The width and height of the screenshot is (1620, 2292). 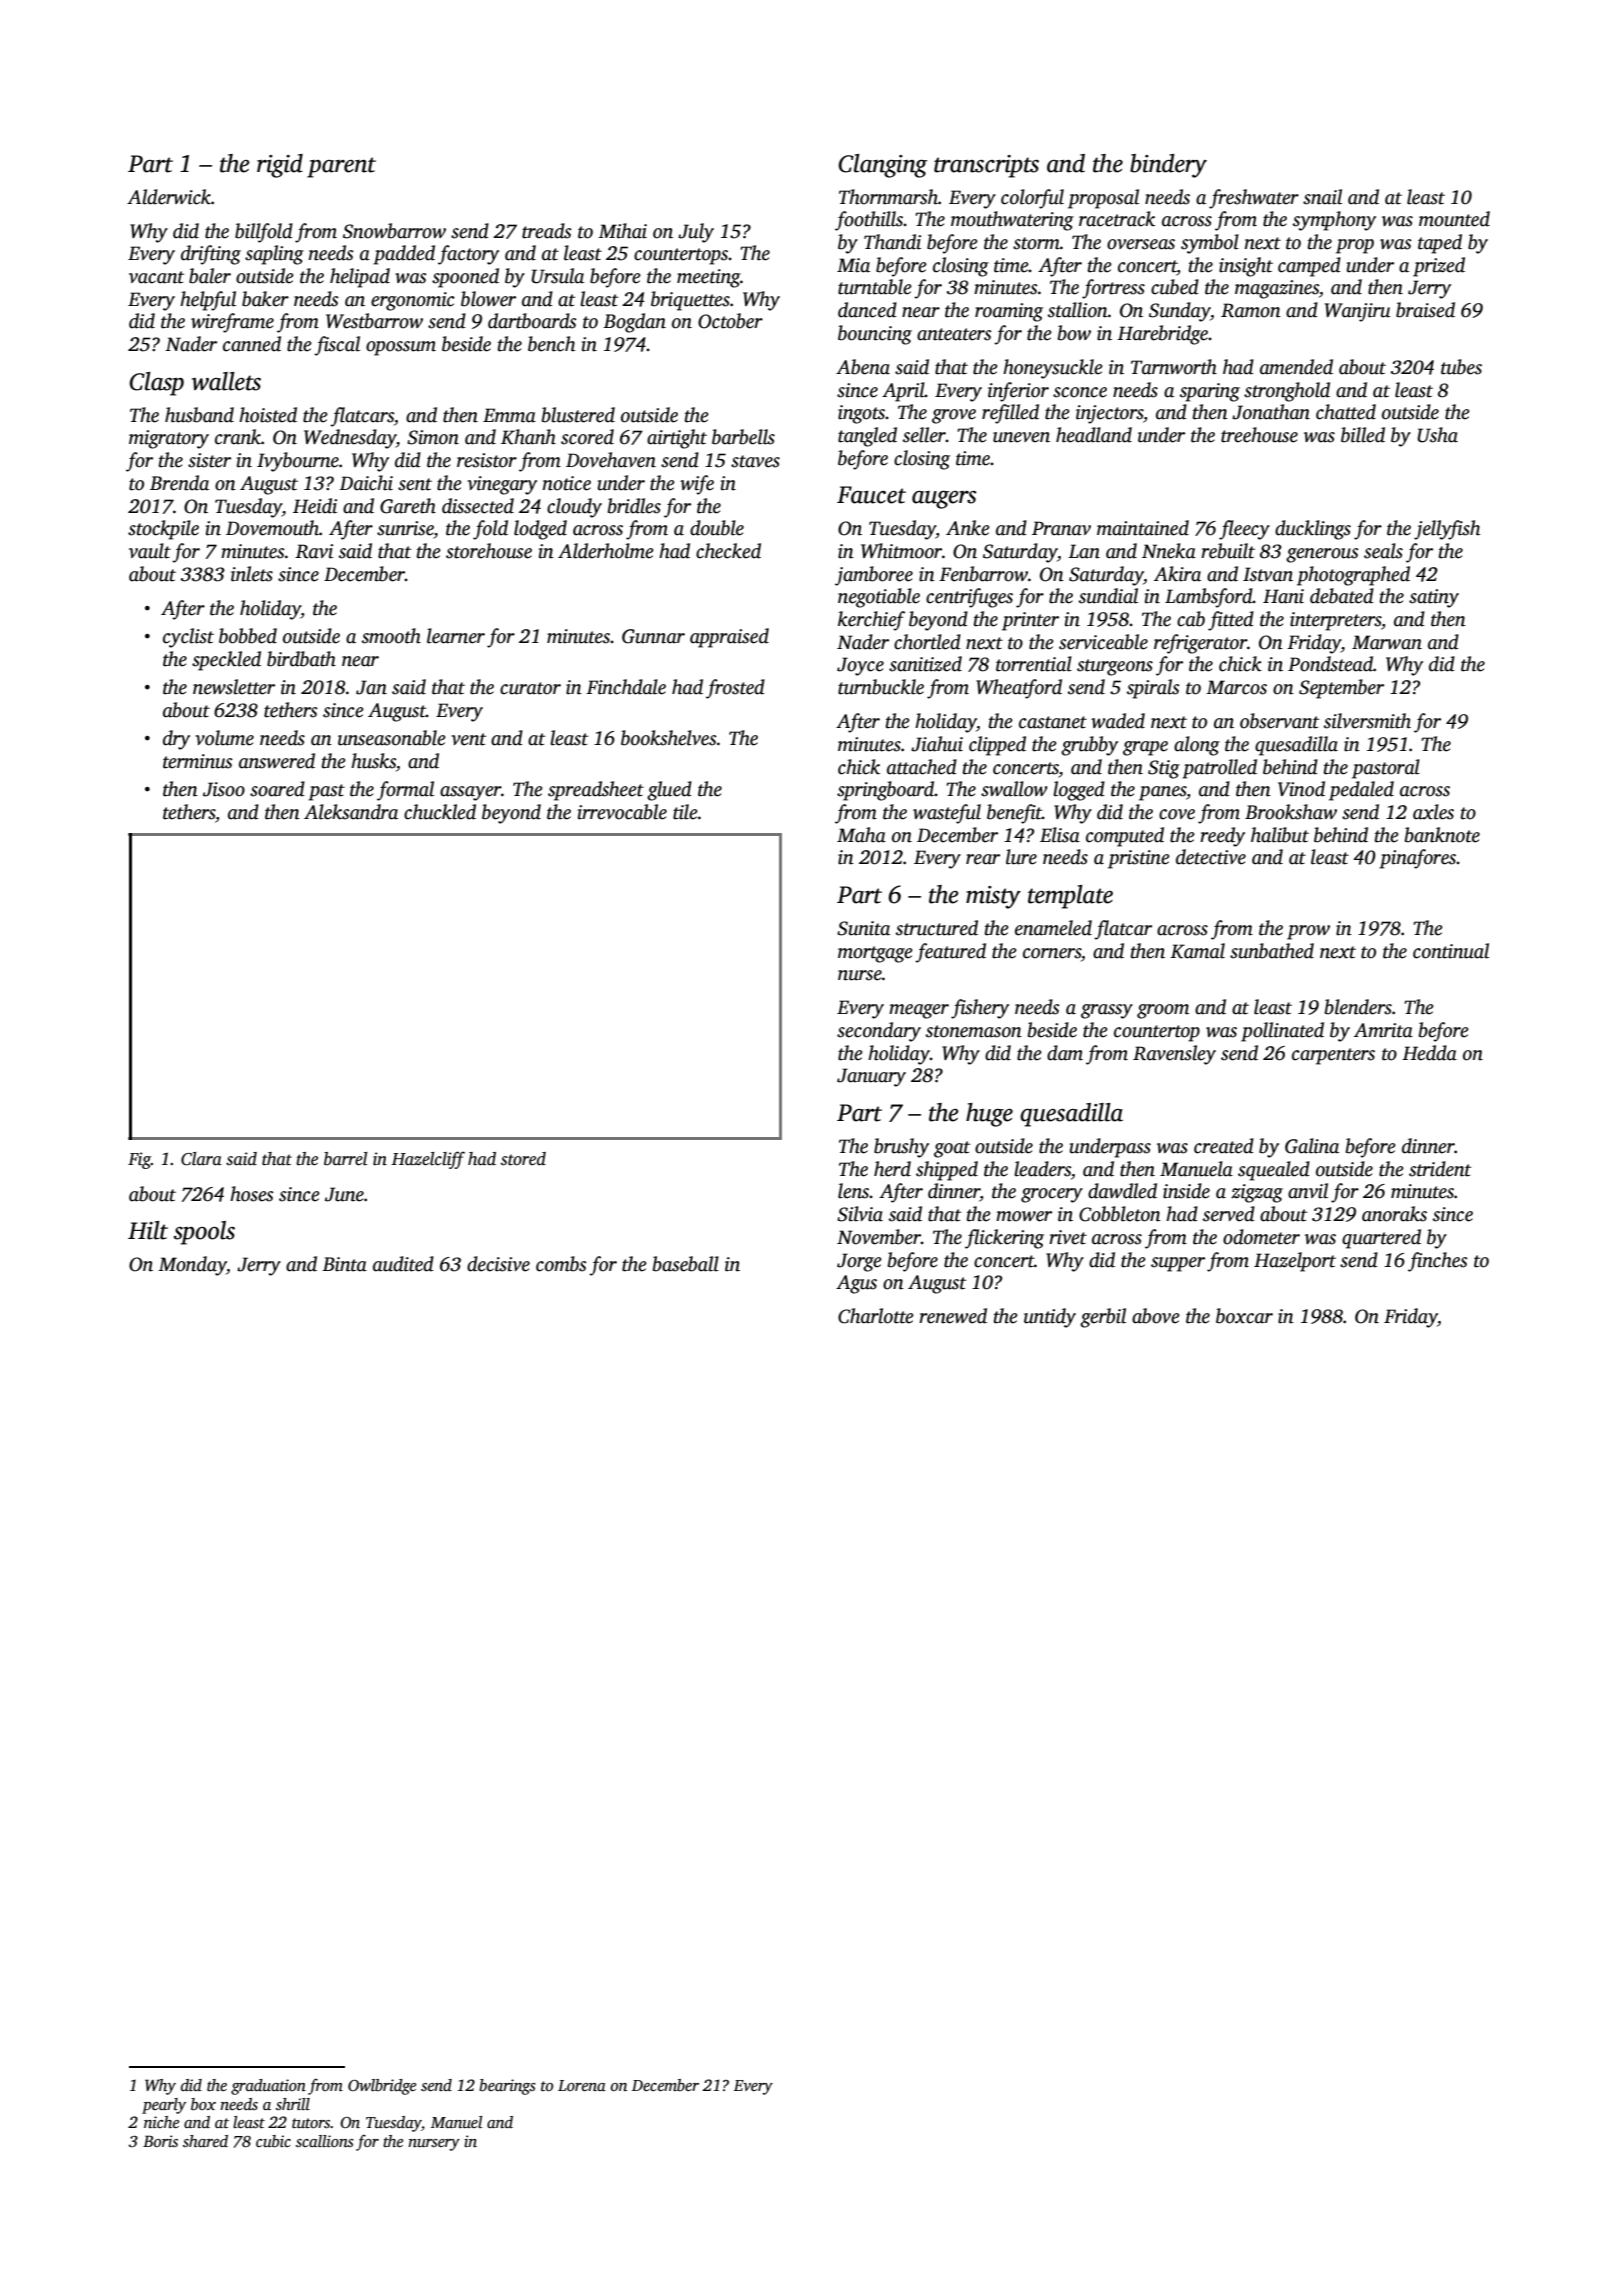 What do you see at coordinates (1231, 621) in the screenshot?
I see `fitted` at bounding box center [1231, 621].
